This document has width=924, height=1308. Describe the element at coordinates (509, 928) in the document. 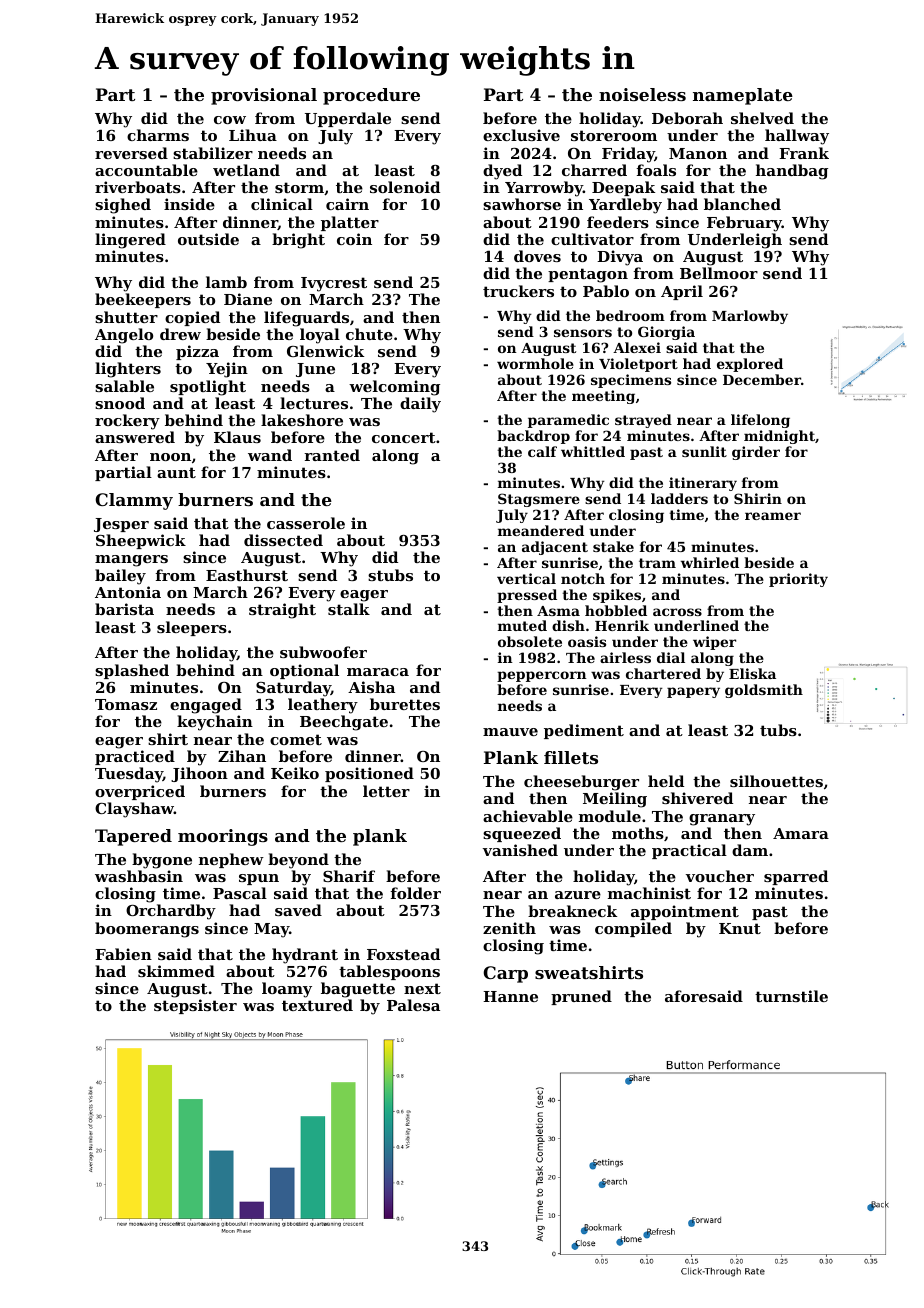

I see `zenith` at that location.
